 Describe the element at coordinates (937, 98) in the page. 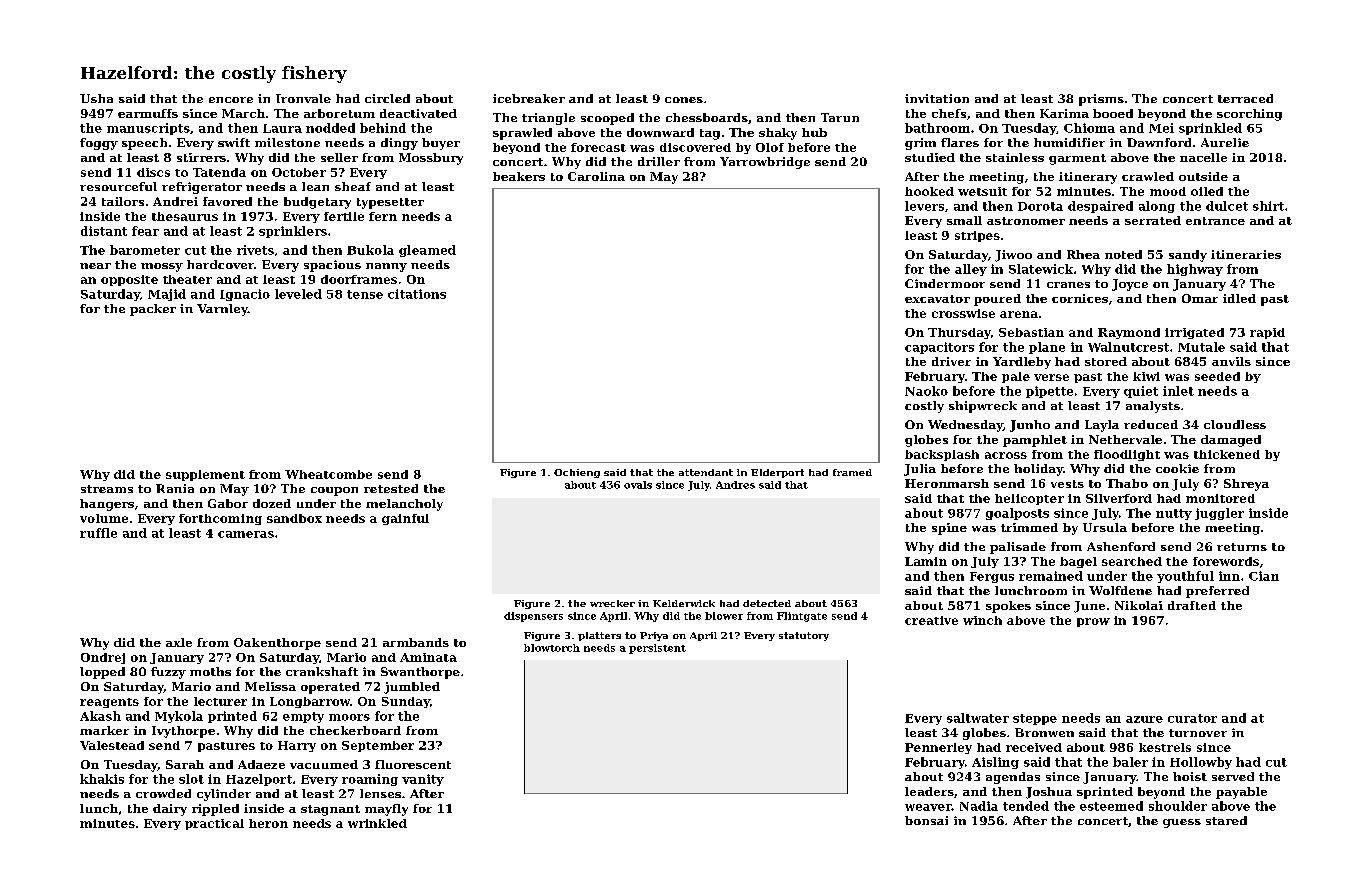

I see `invitation` at that location.
